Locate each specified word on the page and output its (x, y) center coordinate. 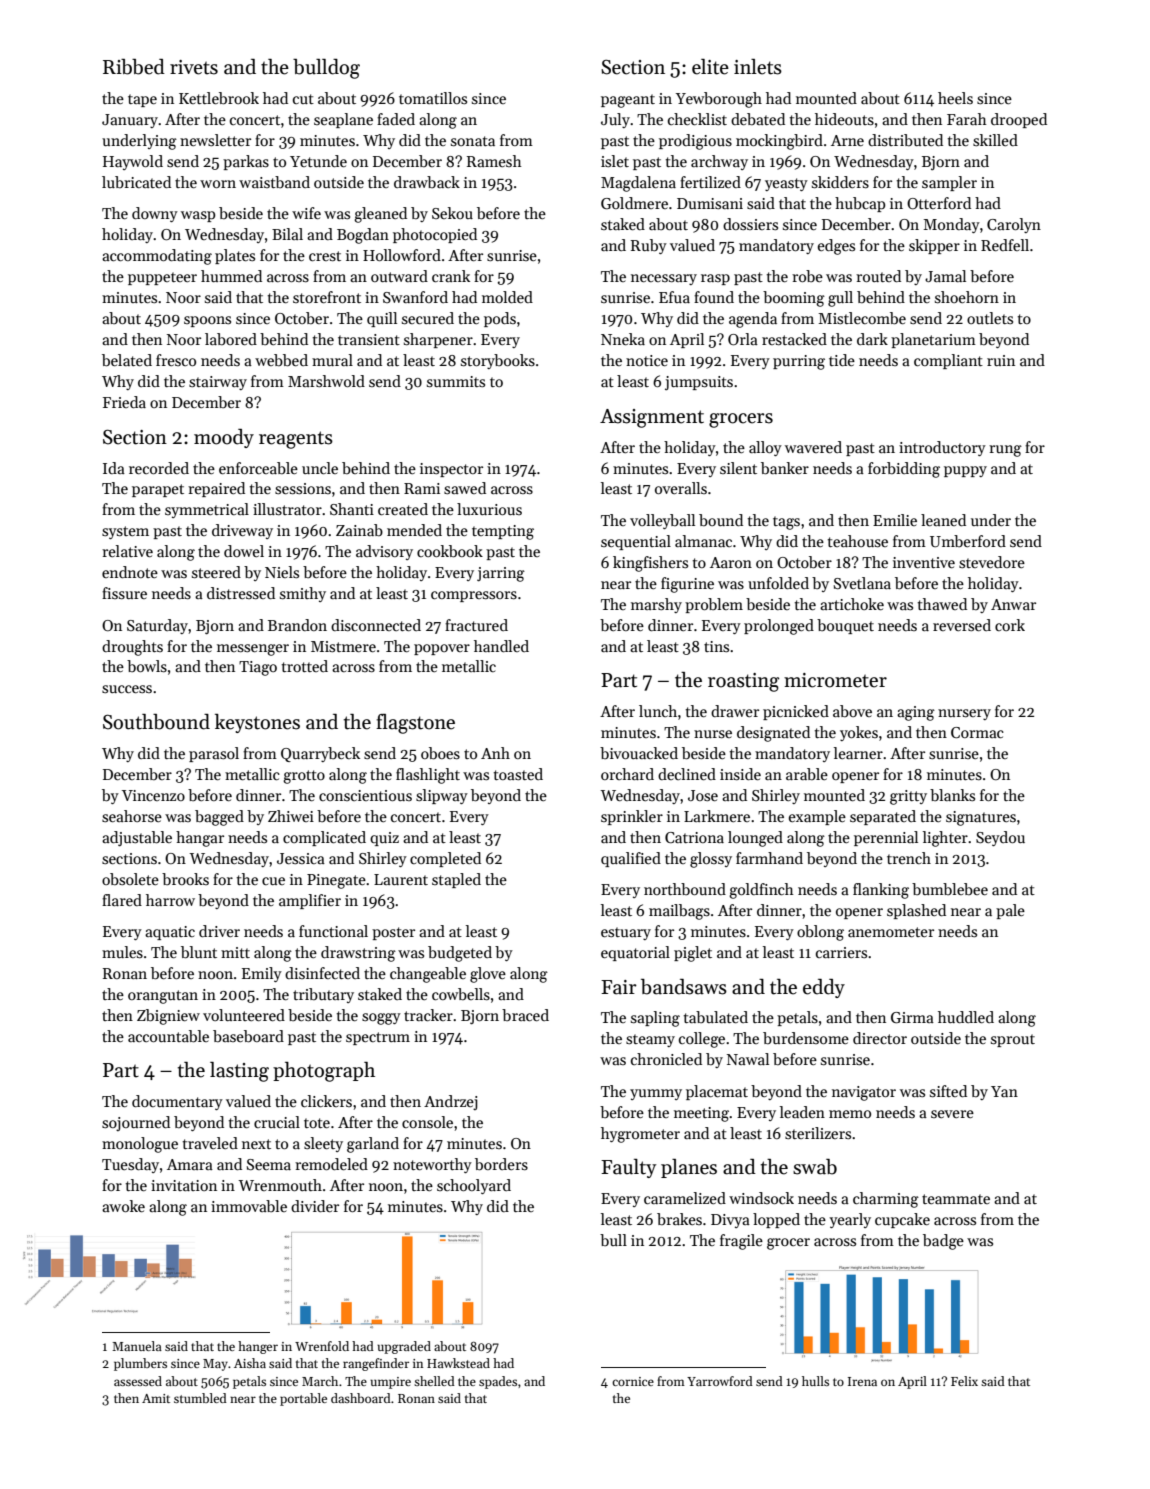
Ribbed (134, 67)
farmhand (769, 858)
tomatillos (433, 98)
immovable (249, 1206)
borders (501, 1164)
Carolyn (1014, 225)
